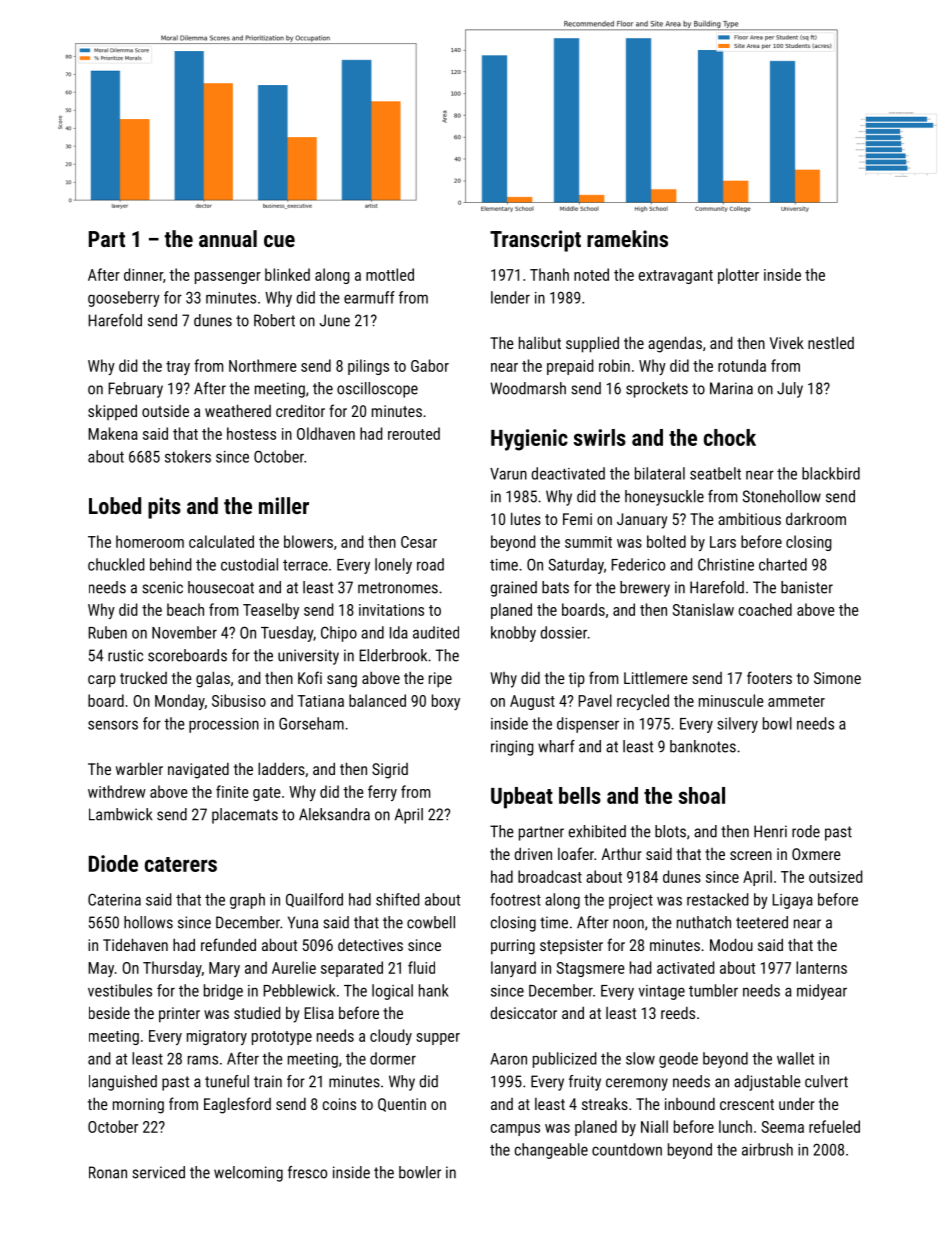 The height and width of the page is (1233, 952). I want to click on withdrew, so click(117, 791).
